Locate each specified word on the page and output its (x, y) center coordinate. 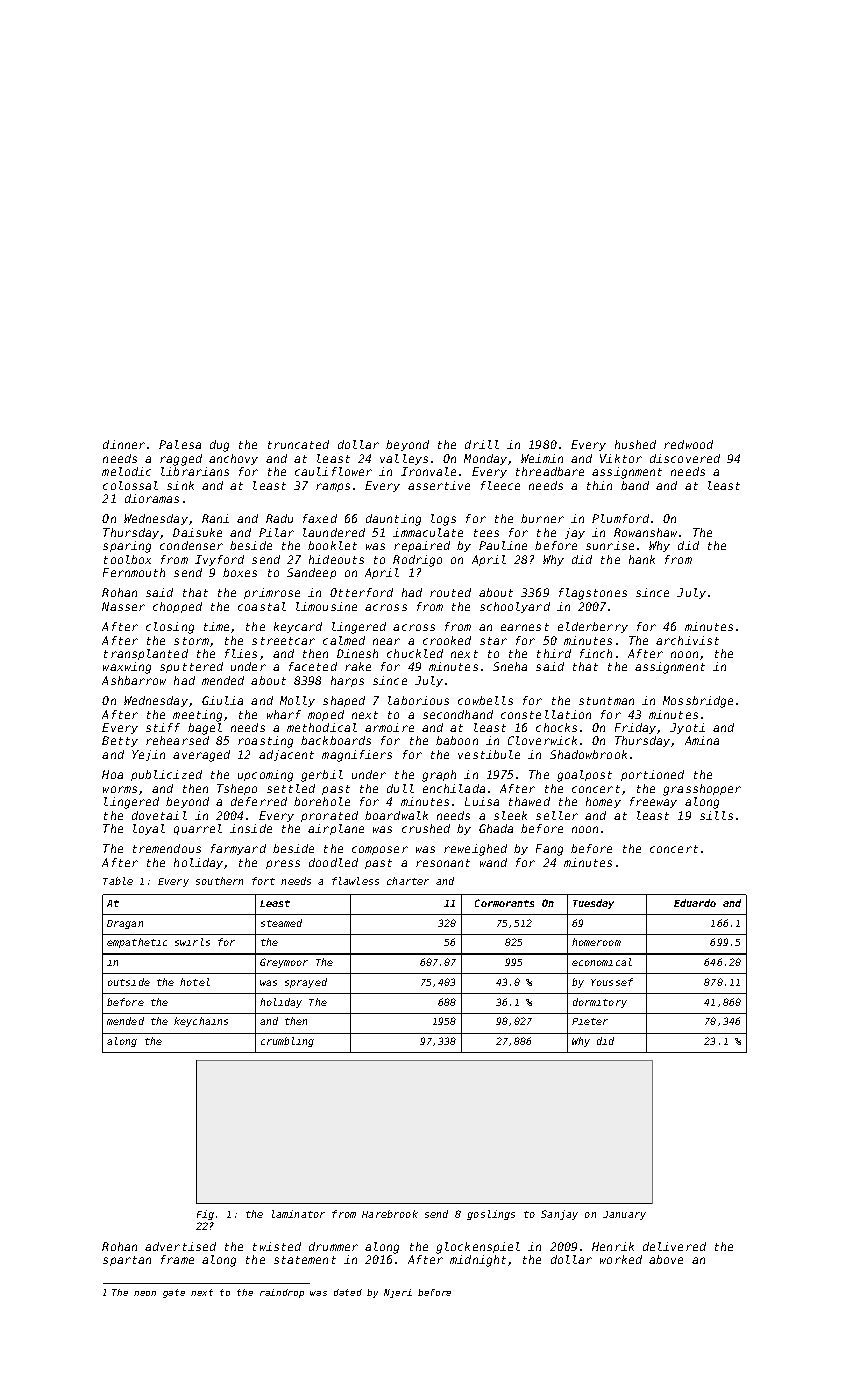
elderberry (593, 627)
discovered (685, 458)
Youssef (612, 982)
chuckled (415, 653)
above (666, 1259)
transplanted (146, 654)
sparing (127, 547)
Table (118, 881)
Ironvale (428, 471)
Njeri (398, 1293)
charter (408, 881)
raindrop (282, 1293)
